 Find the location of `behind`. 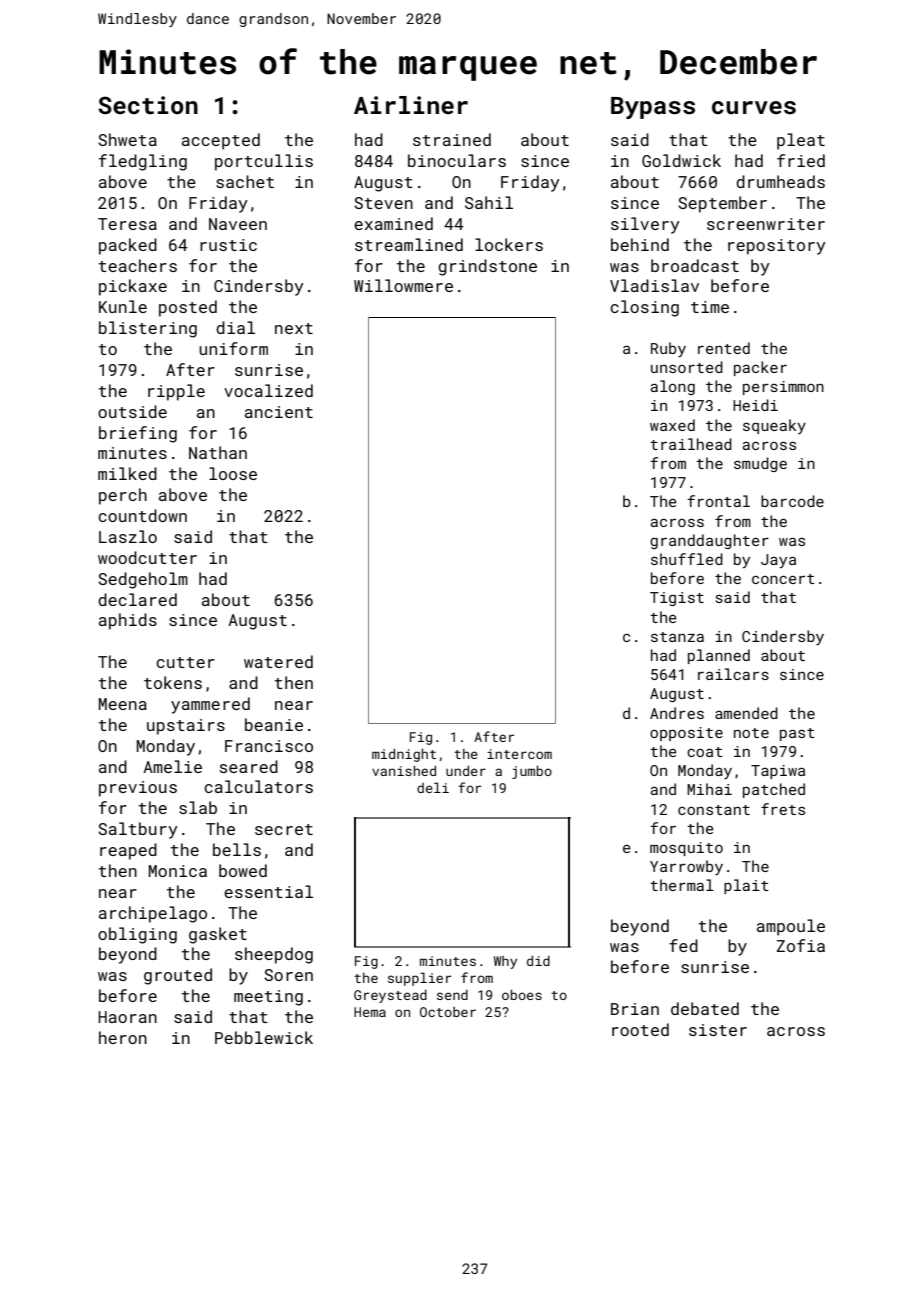

behind is located at coordinates (640, 244).
